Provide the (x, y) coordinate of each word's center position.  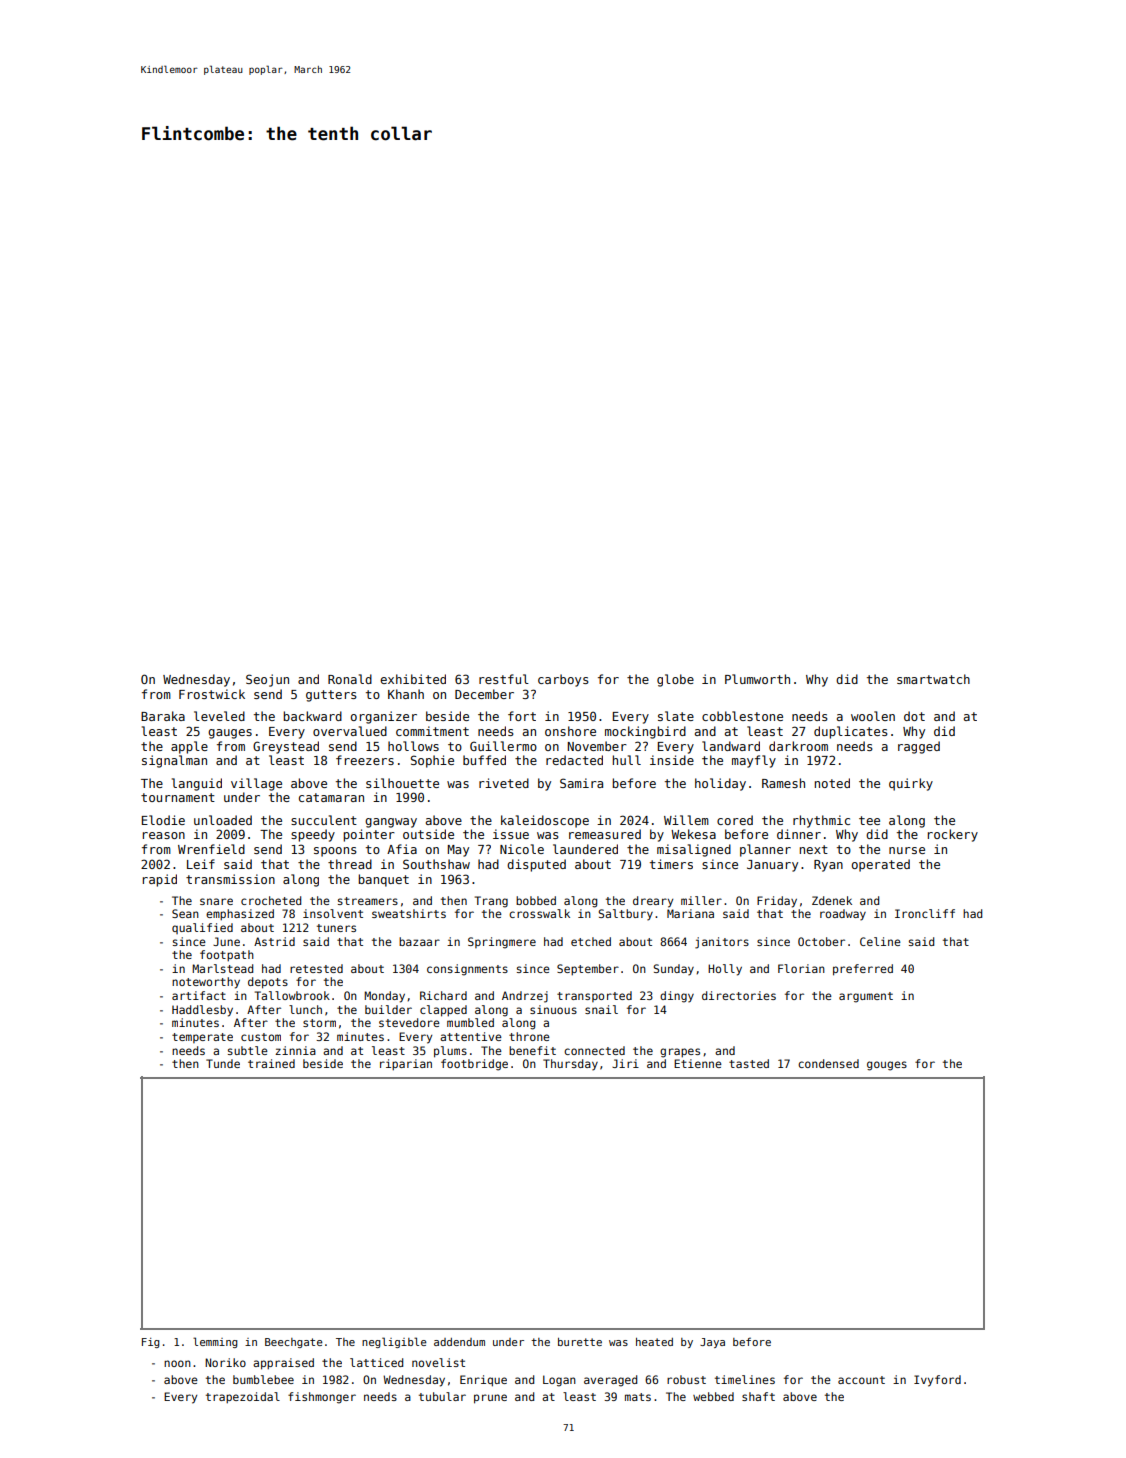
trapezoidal (243, 1398)
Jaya (712, 1343)
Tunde (223, 1063)
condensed (828, 1063)
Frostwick (212, 694)
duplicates (851, 732)
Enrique (483, 1381)
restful (504, 679)
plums (450, 1052)
